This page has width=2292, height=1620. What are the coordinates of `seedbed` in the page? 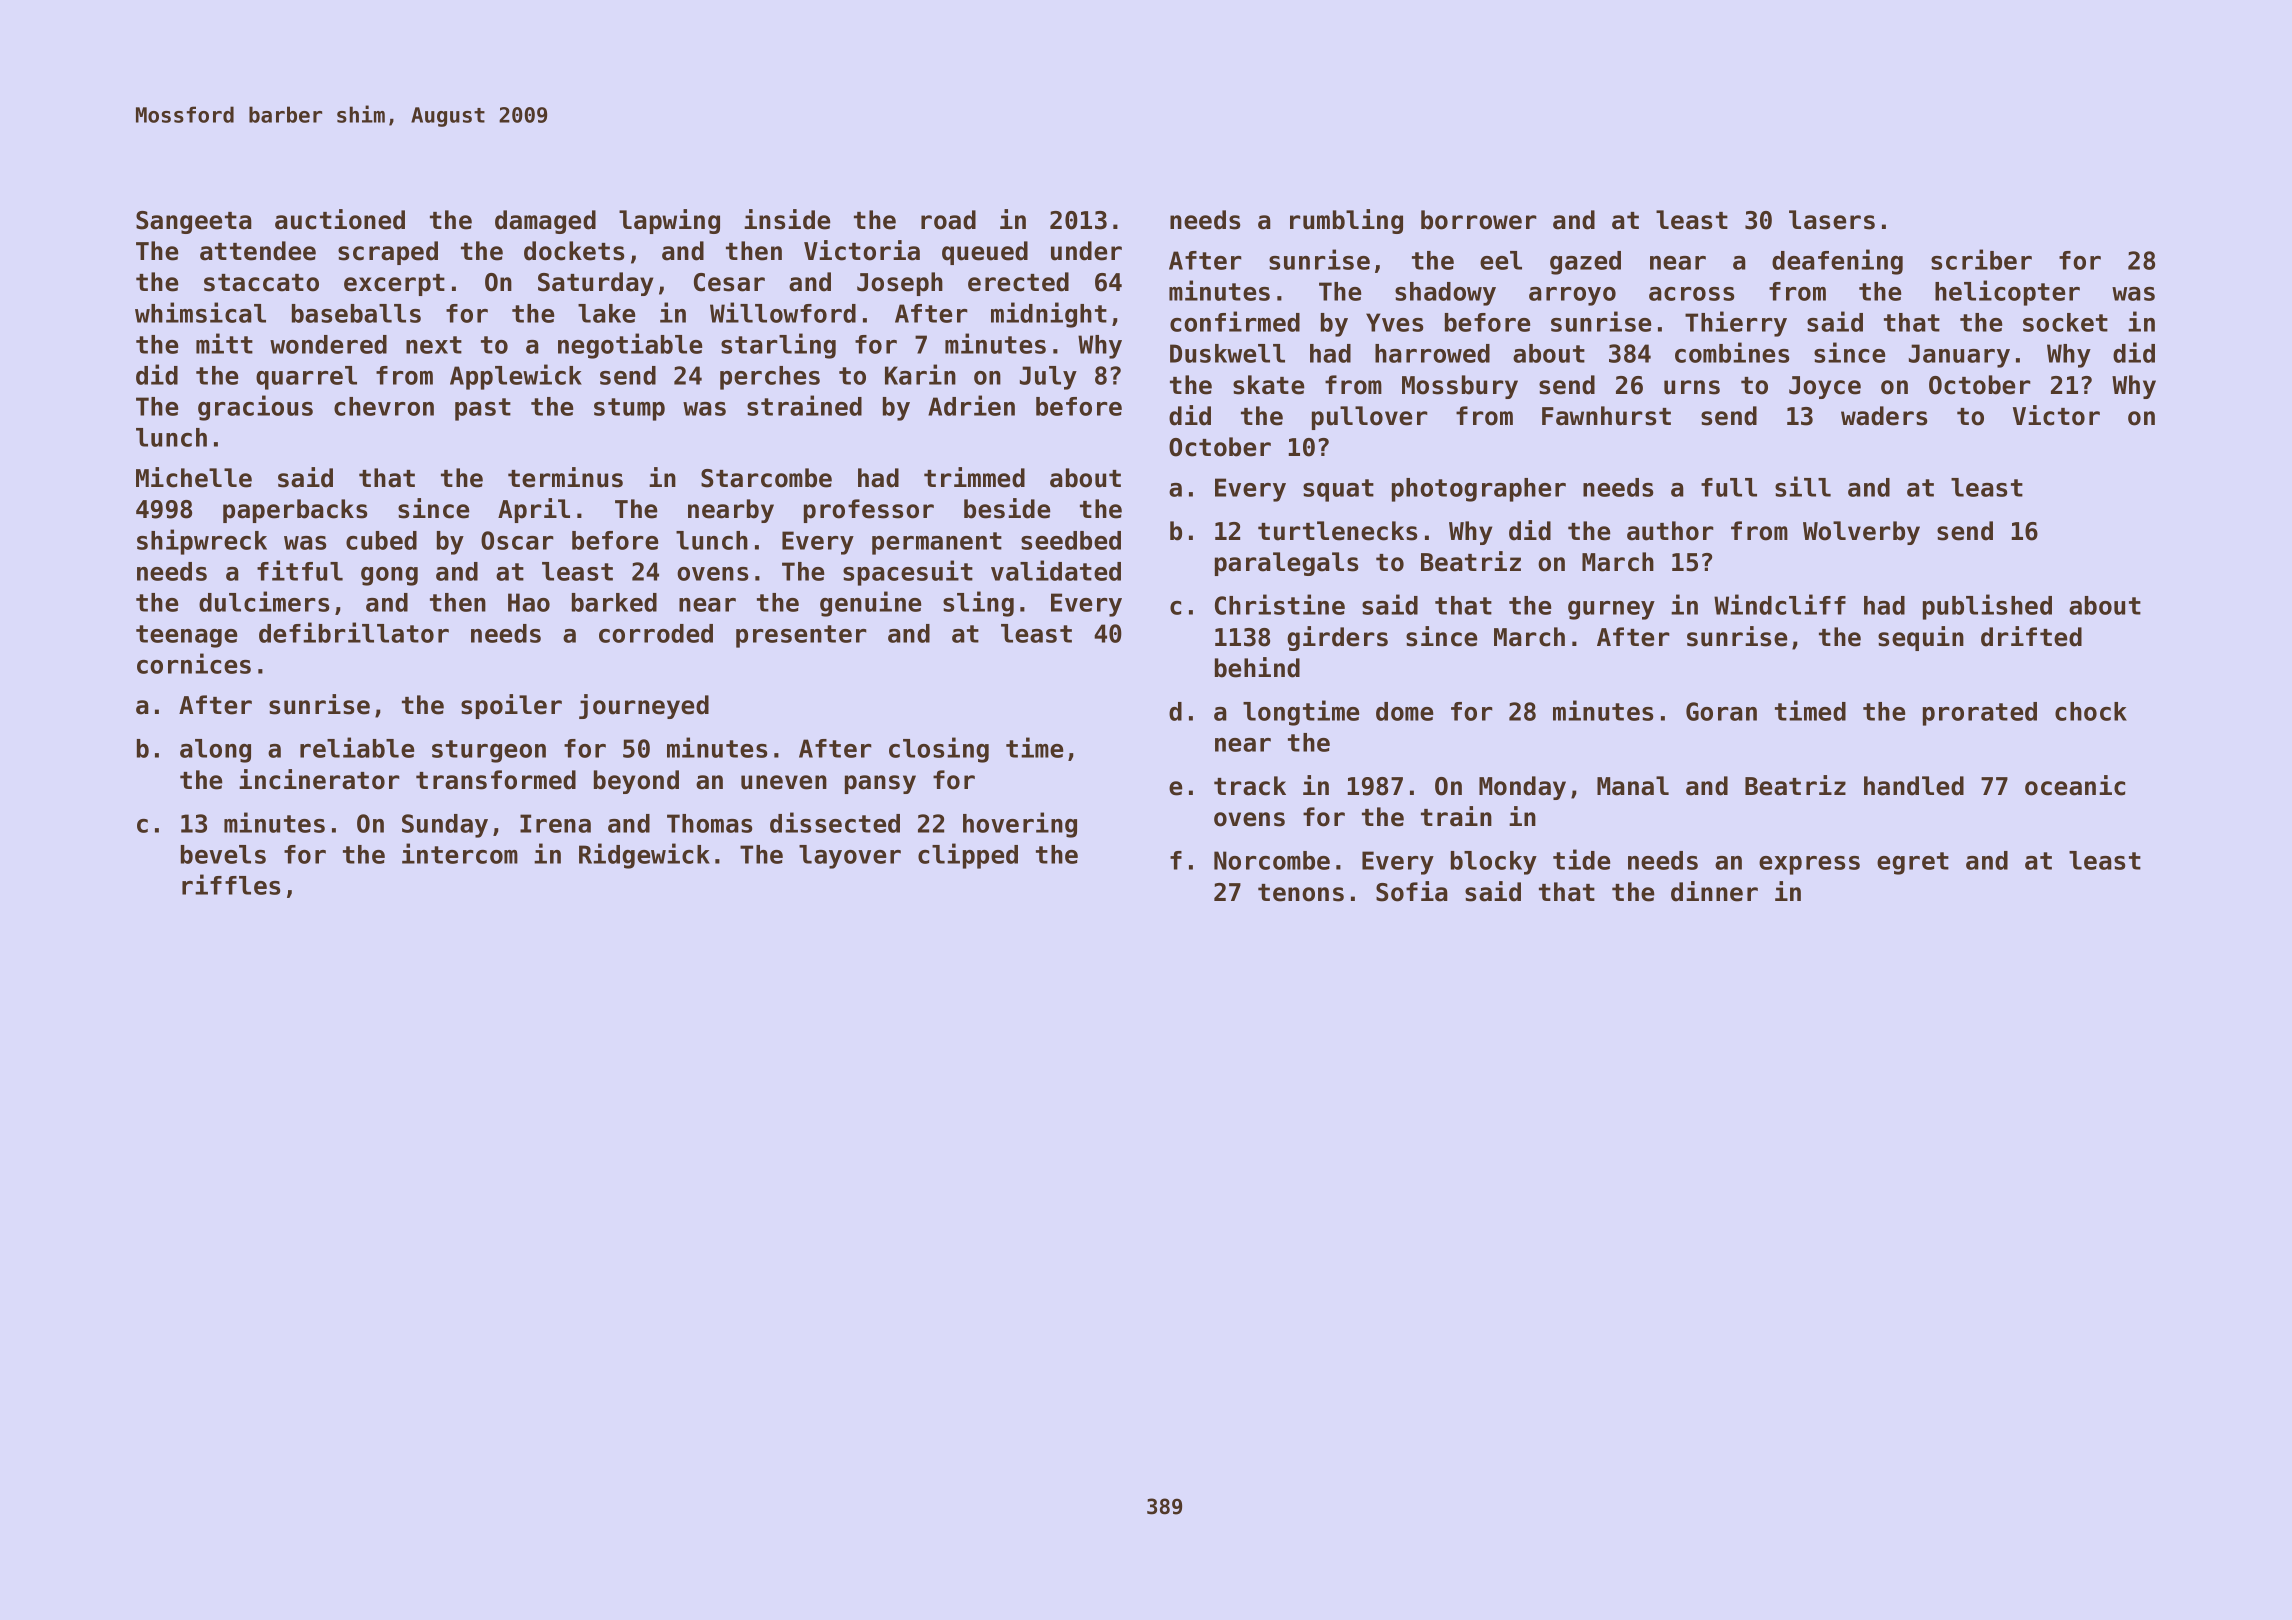 It's located at (1071, 540).
